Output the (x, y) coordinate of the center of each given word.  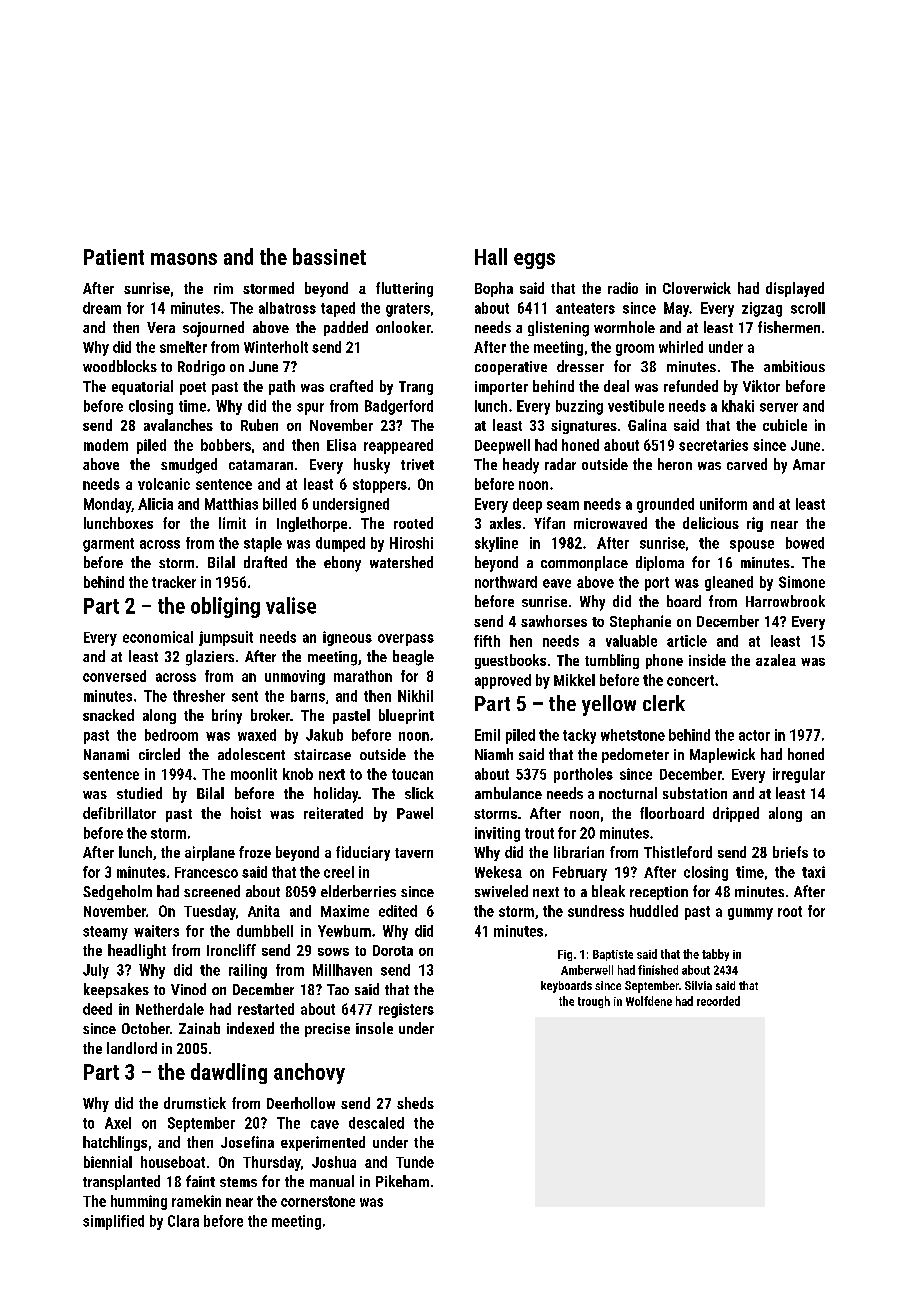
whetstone (633, 735)
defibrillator (119, 813)
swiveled (501, 891)
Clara (183, 1221)
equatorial (142, 387)
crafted (351, 386)
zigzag (762, 309)
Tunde (415, 1162)
